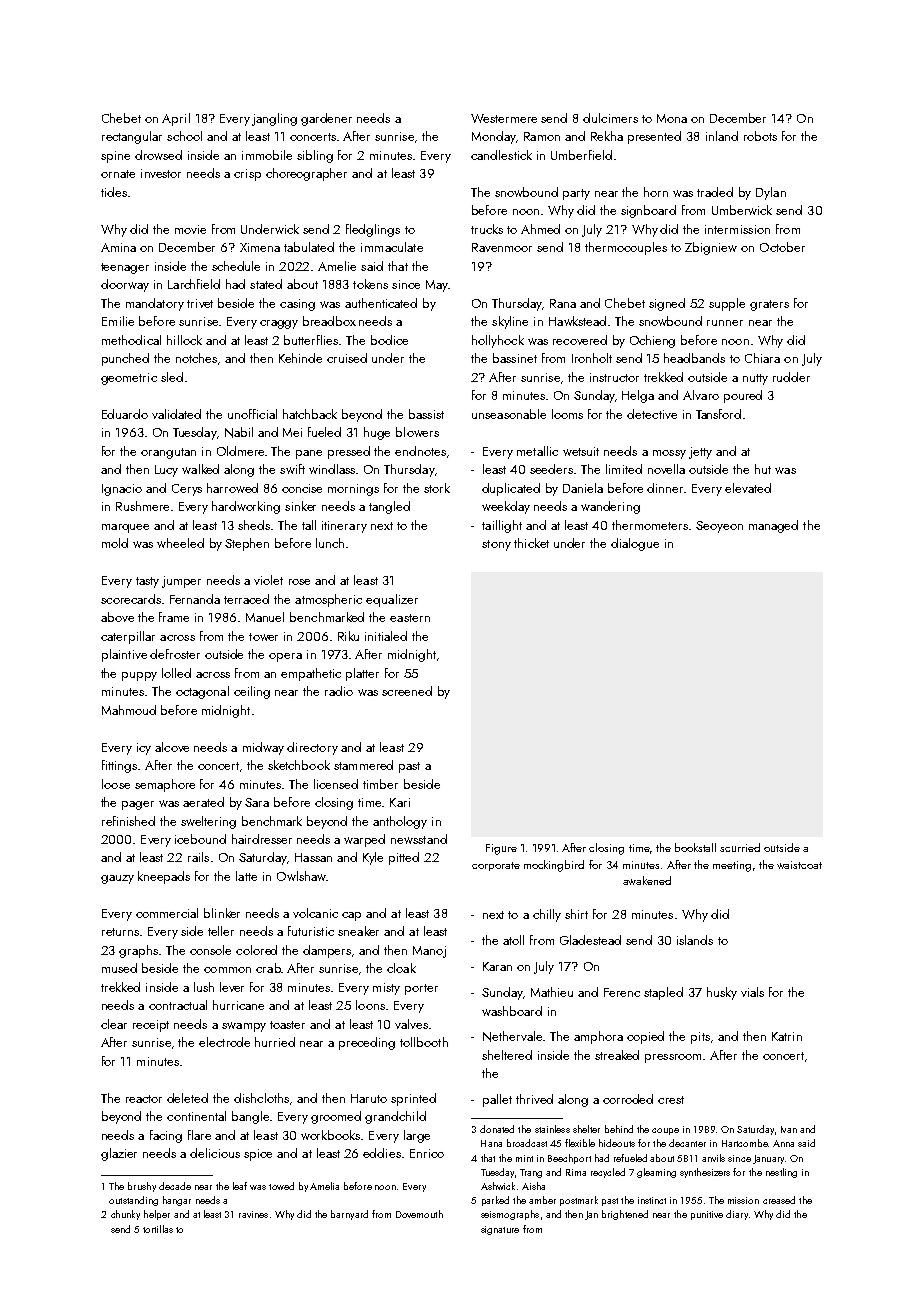  What do you see at coordinates (498, 341) in the screenshot?
I see `hollyhock` at bounding box center [498, 341].
